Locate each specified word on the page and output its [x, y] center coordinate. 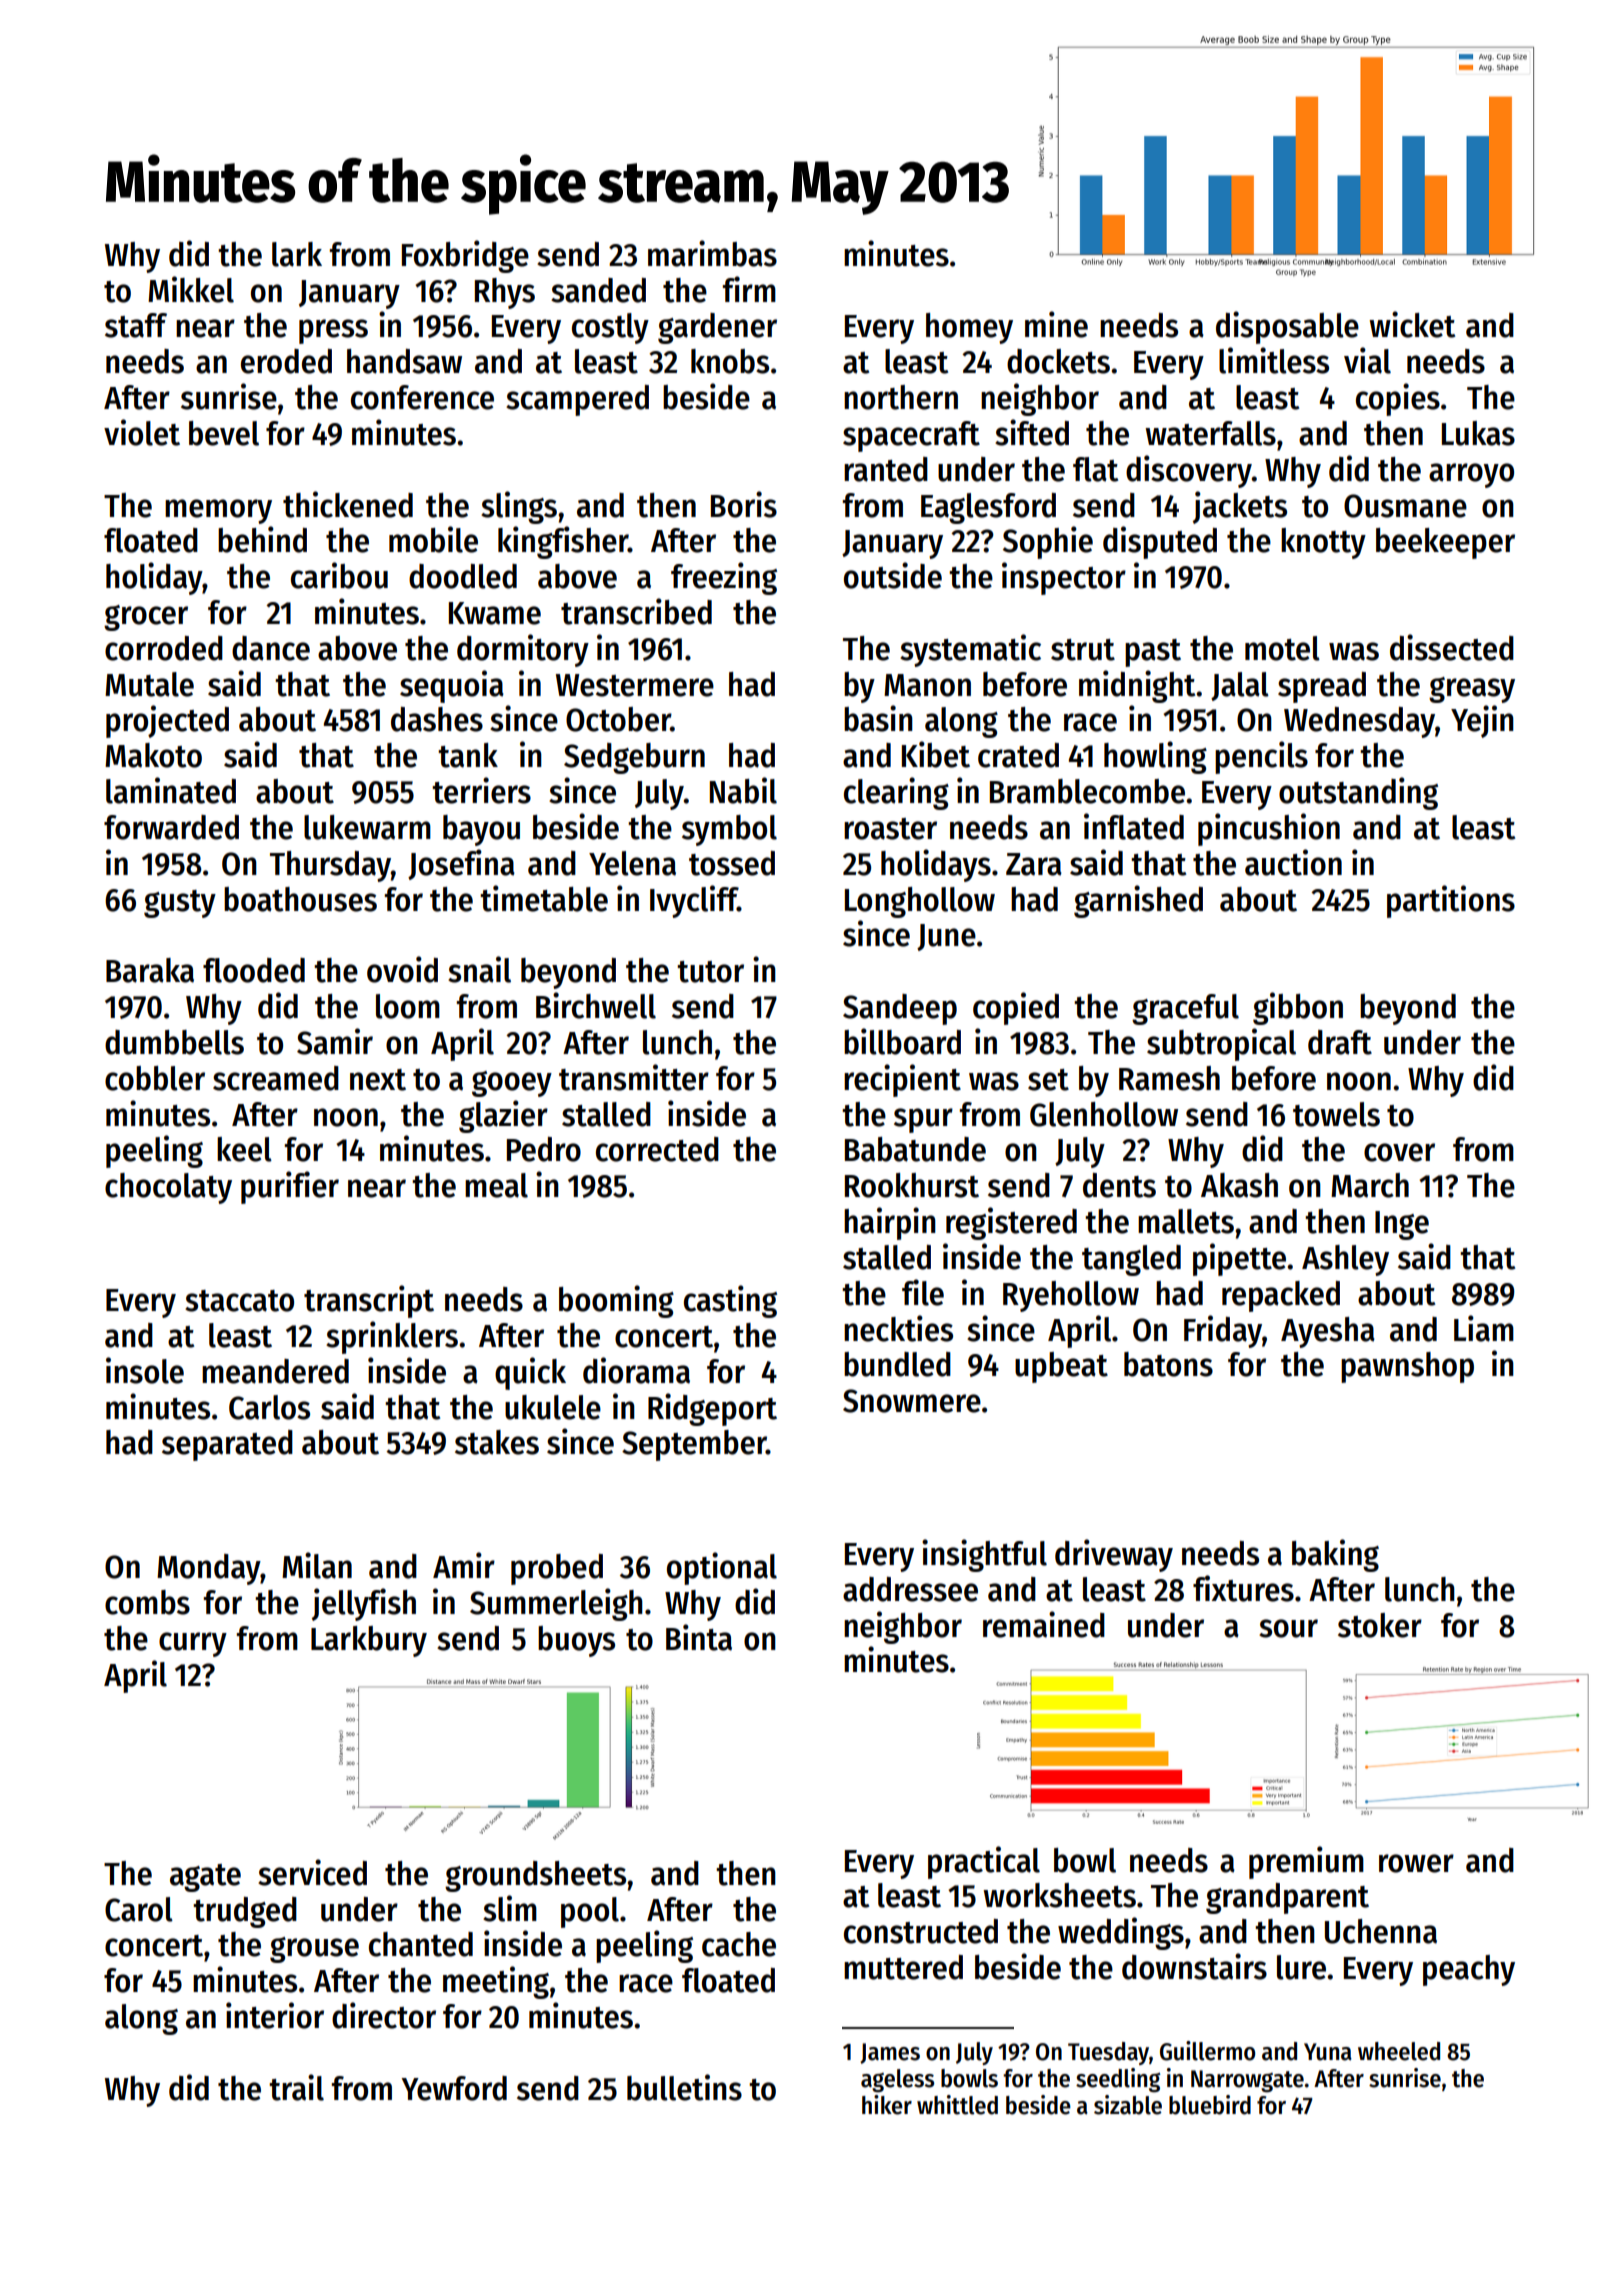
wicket [1412, 324]
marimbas [712, 253]
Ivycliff [694, 901]
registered [1011, 1223]
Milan [317, 1565]
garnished [1138, 901]
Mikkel [191, 289]
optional [722, 1568]
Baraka [150, 970]
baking [1335, 1555]
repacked [1281, 1296]
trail [296, 2087]
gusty [180, 904]
